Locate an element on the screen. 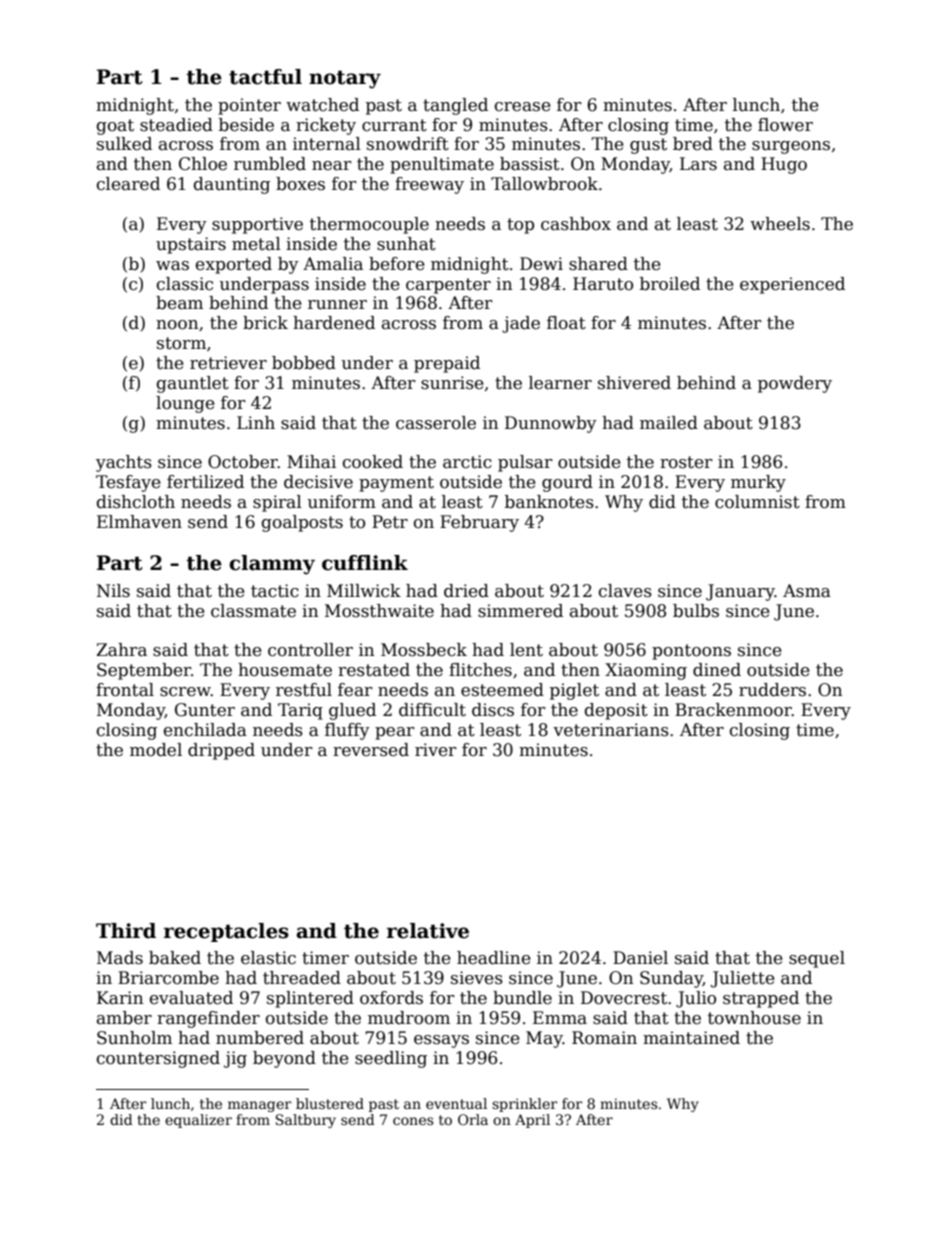  model is located at coordinates (156, 750).
